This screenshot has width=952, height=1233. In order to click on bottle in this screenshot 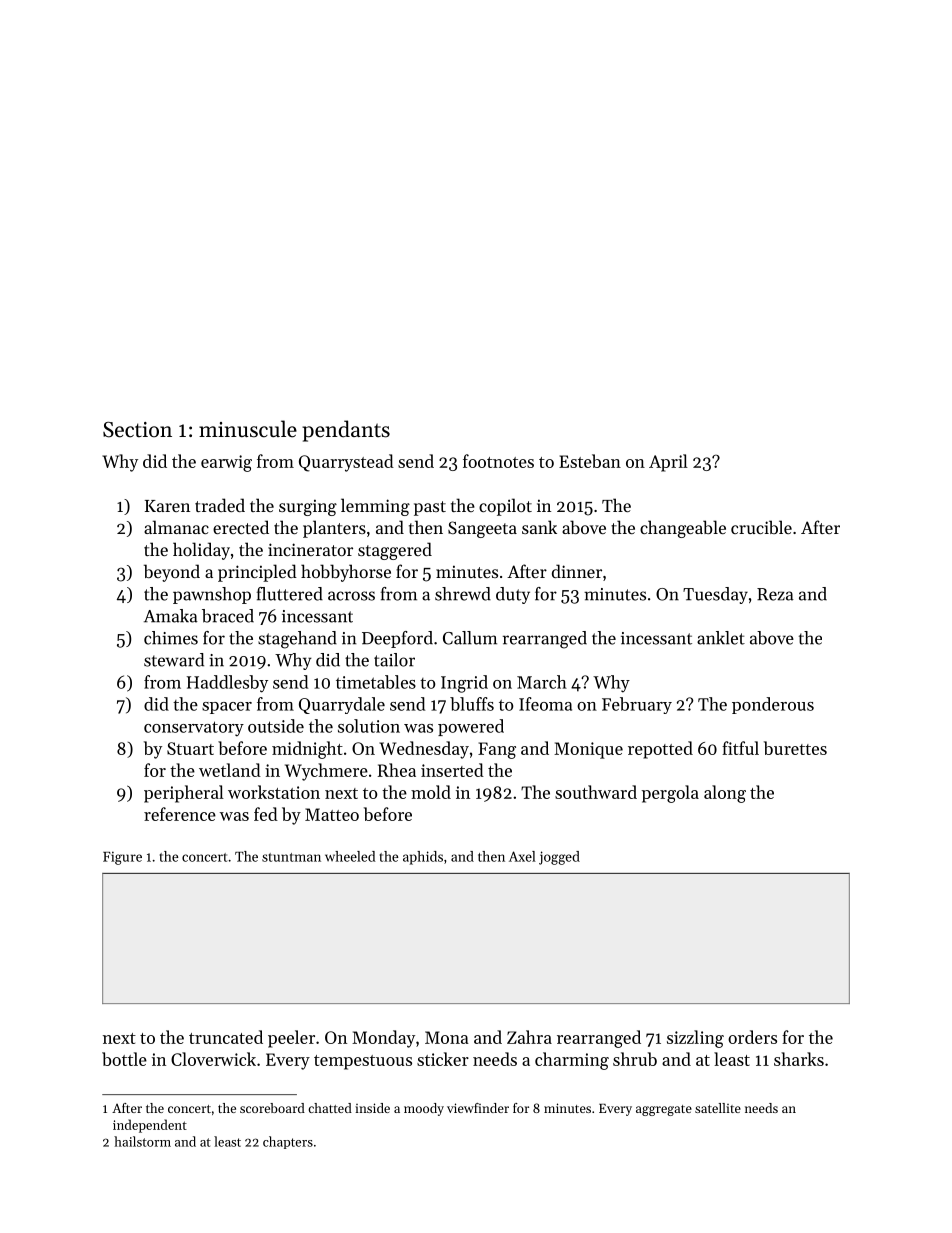, I will do `click(124, 1059)`.
